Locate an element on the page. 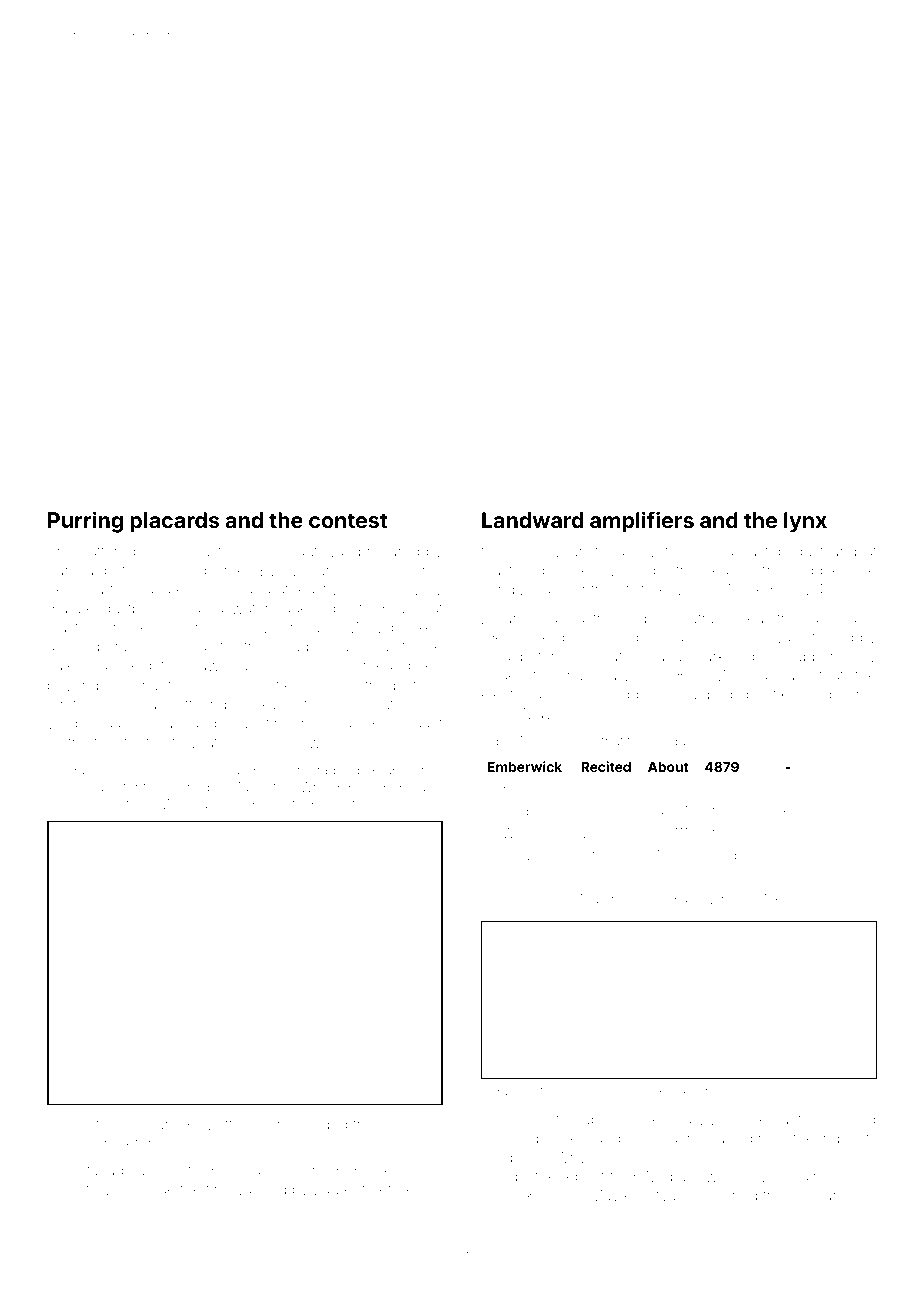  cockatiel is located at coordinates (265, 704).
